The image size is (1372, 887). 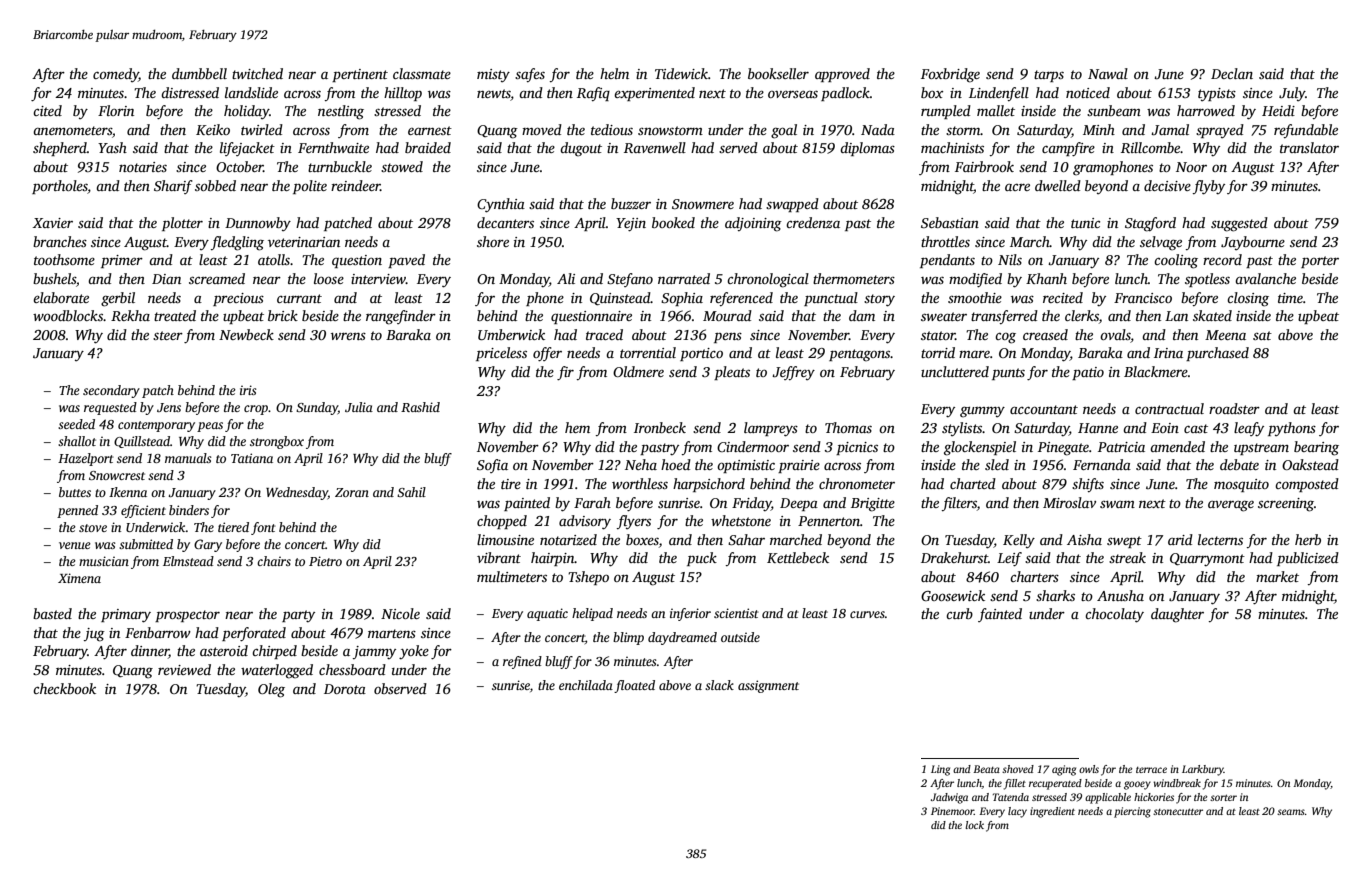 I want to click on Nawal, so click(x=1108, y=73).
